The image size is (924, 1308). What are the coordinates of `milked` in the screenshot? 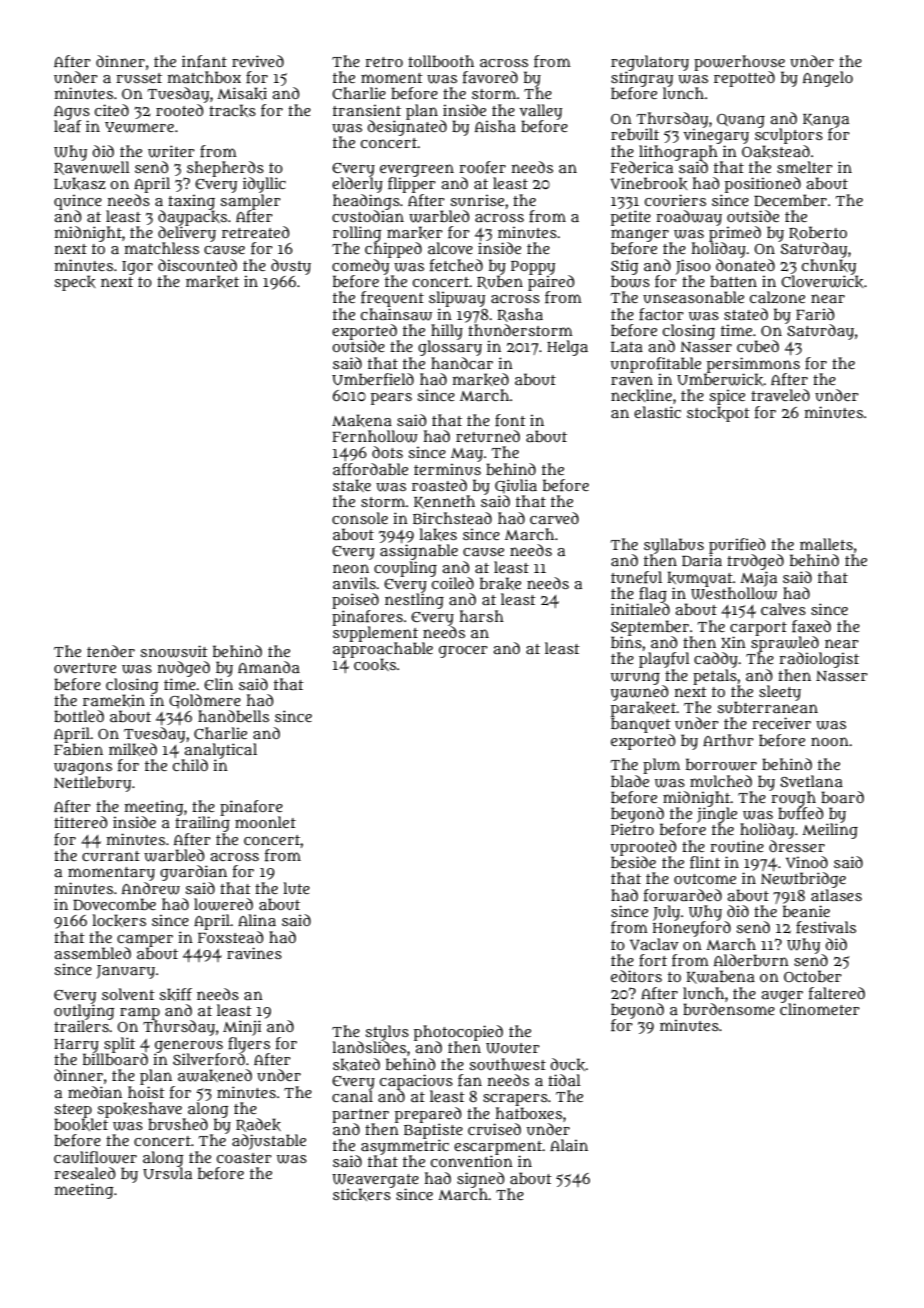 It's located at (133, 749).
